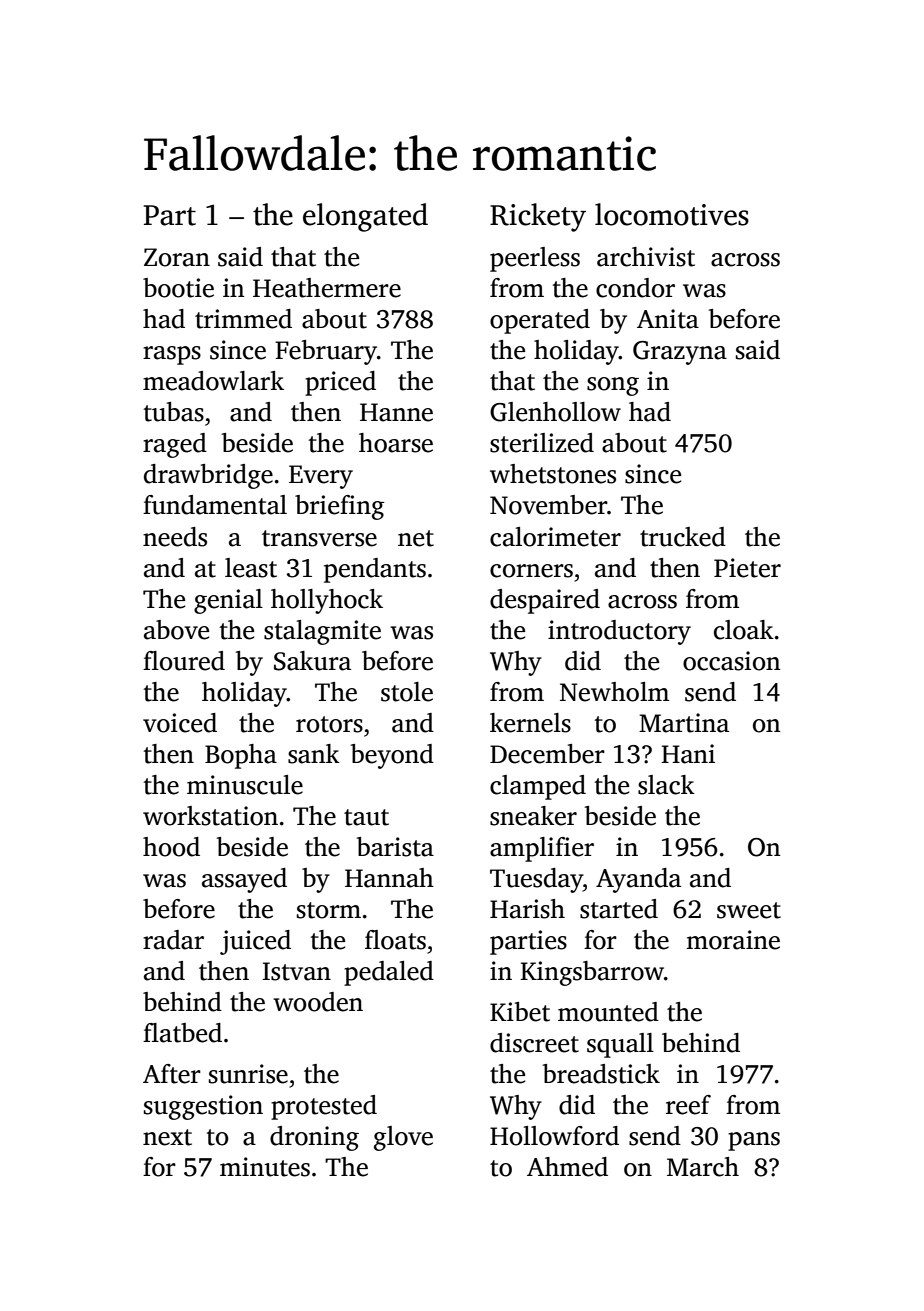 This page has width=924, height=1311. Describe the element at coordinates (538, 217) in the page. I see `Rickety` at that location.
